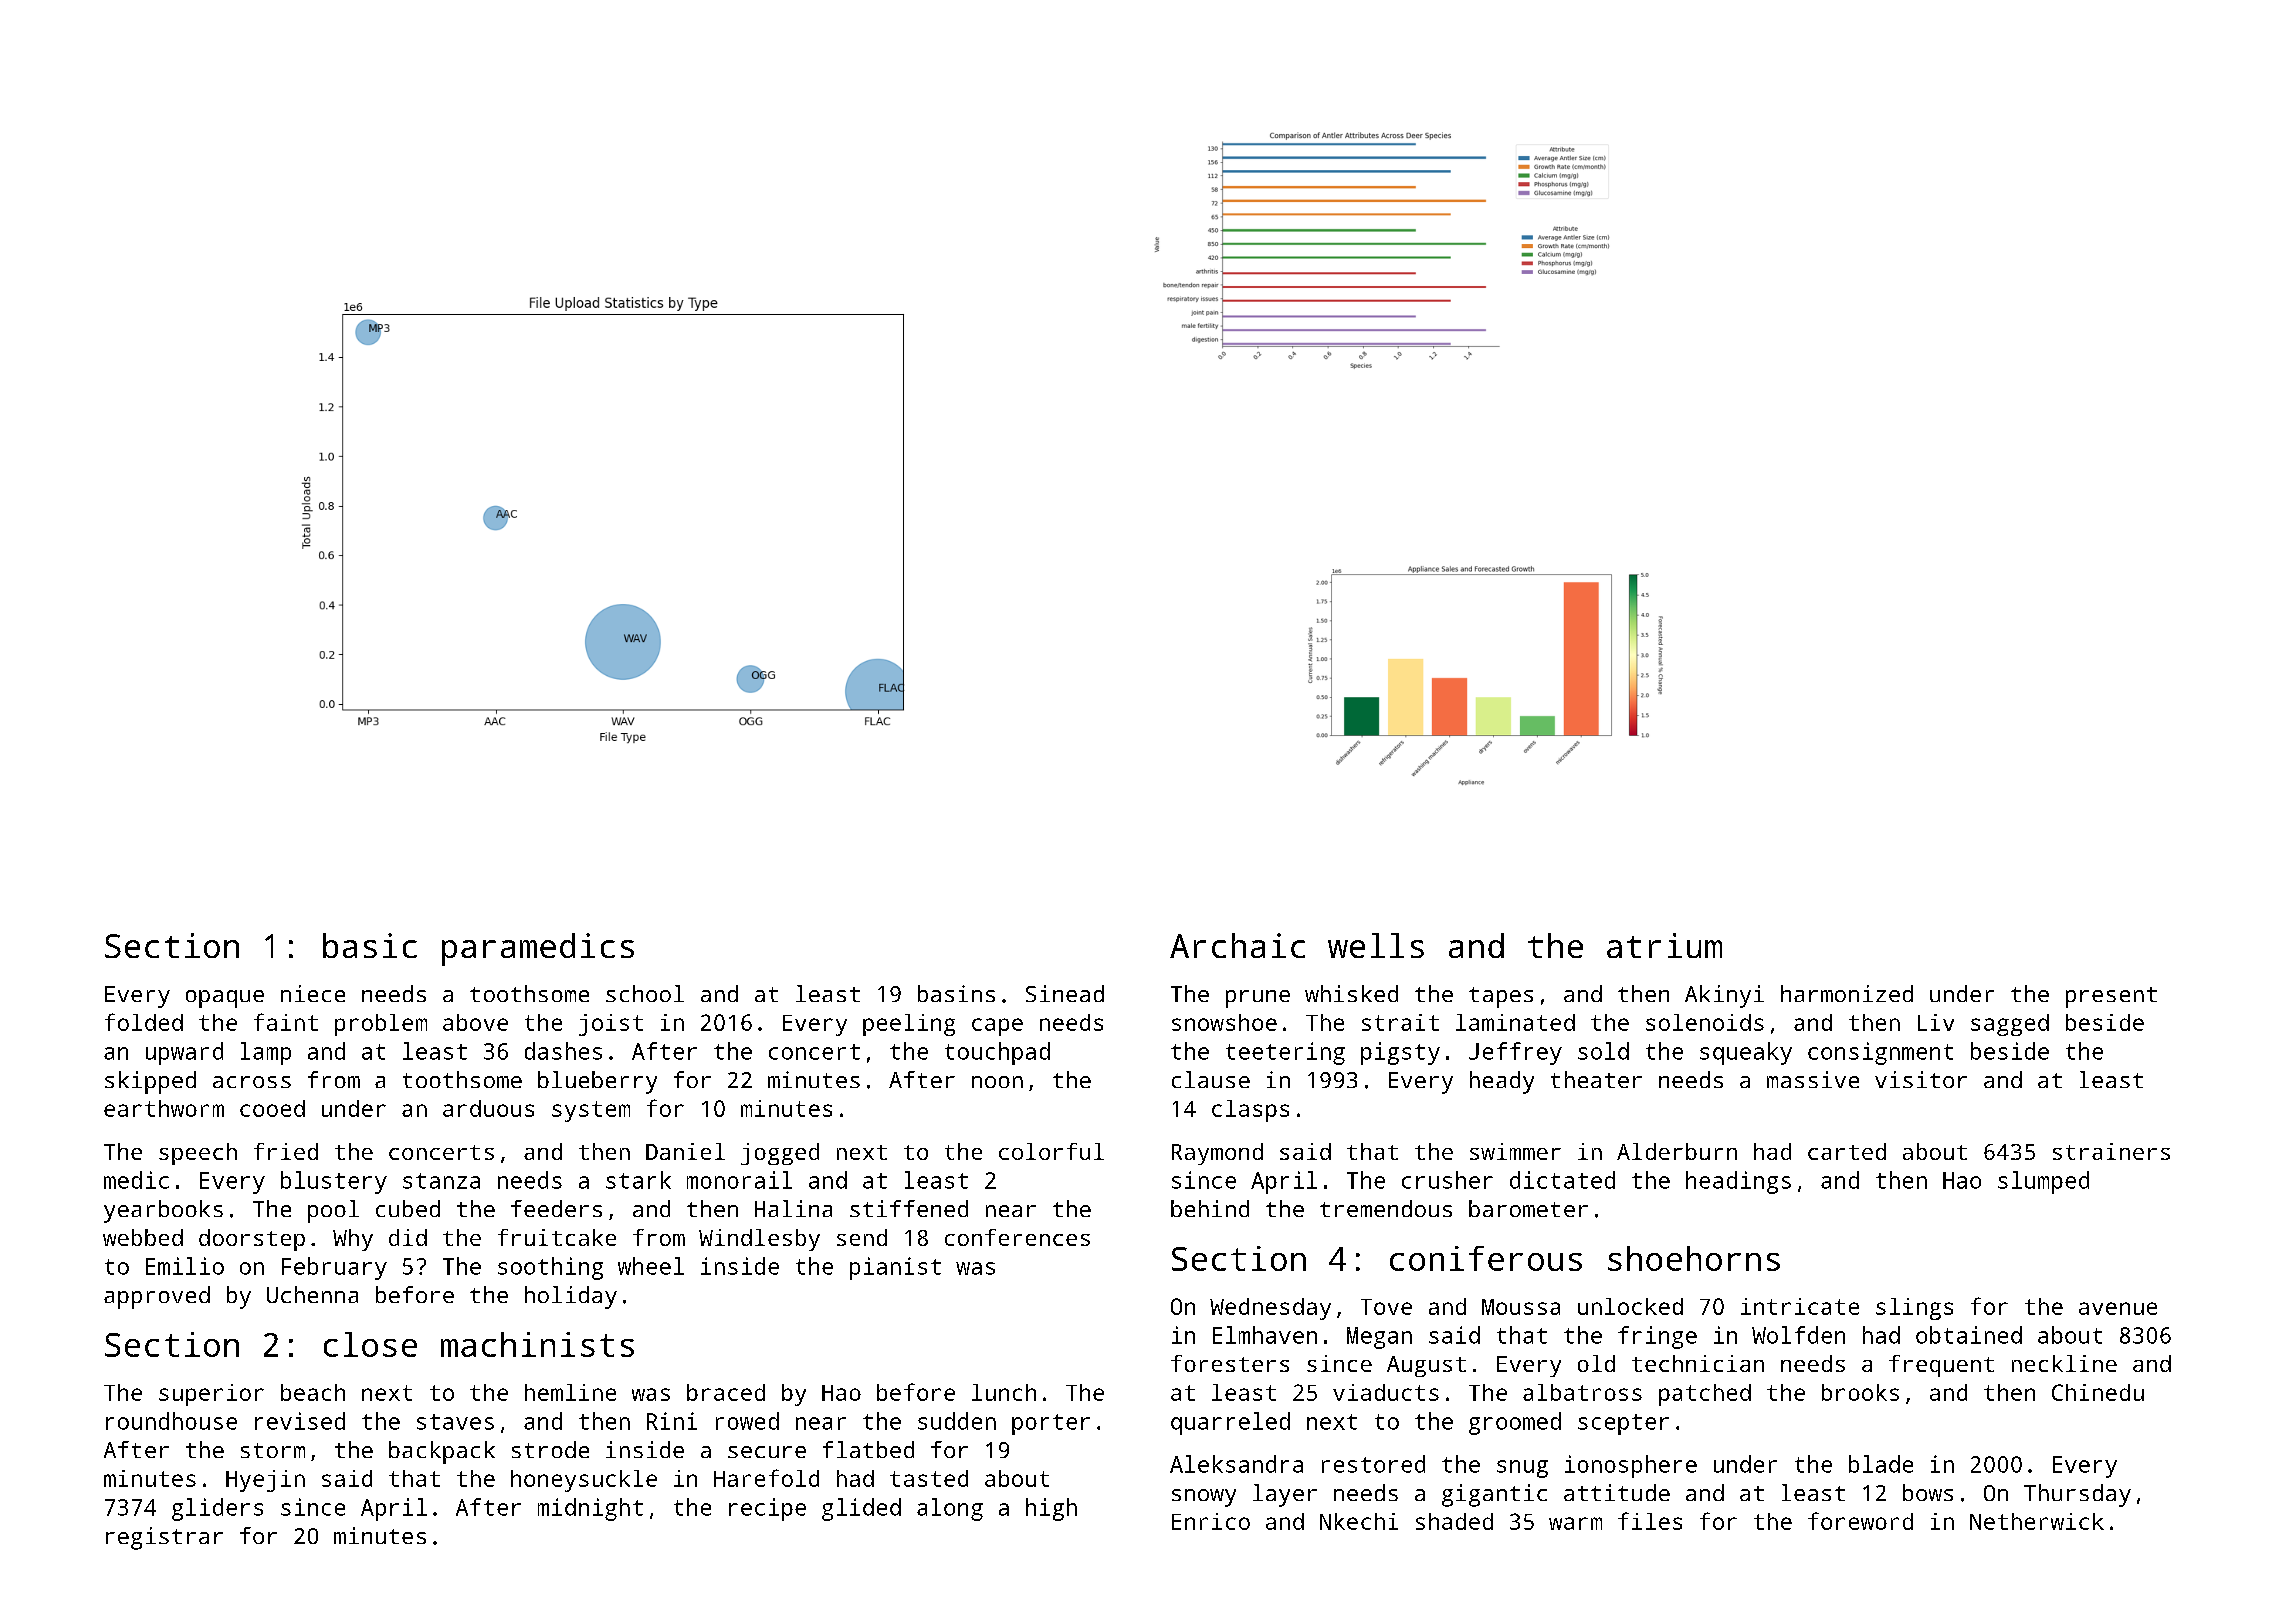 The width and height of the screenshot is (2288, 1618). I want to click on registrar, so click(164, 1538).
